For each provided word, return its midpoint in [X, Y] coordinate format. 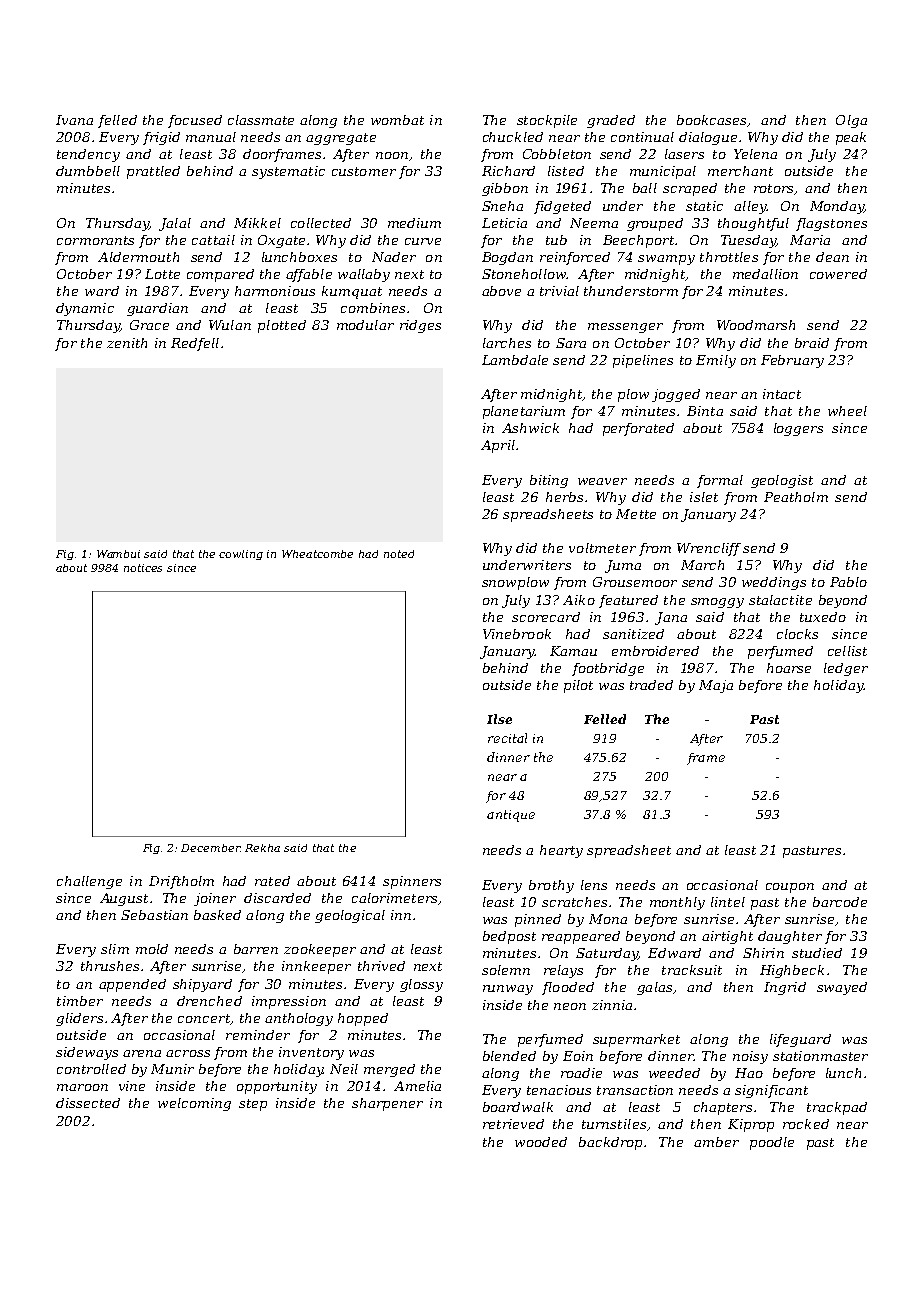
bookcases [711, 120]
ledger [846, 669]
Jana [671, 618]
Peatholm [796, 497]
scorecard [546, 617]
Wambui [118, 554]
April [498, 446]
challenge [89, 882]
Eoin [578, 1056]
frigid [161, 138]
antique [511, 816]
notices [143, 568]
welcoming [194, 1104]
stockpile [547, 121]
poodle [772, 1143]
